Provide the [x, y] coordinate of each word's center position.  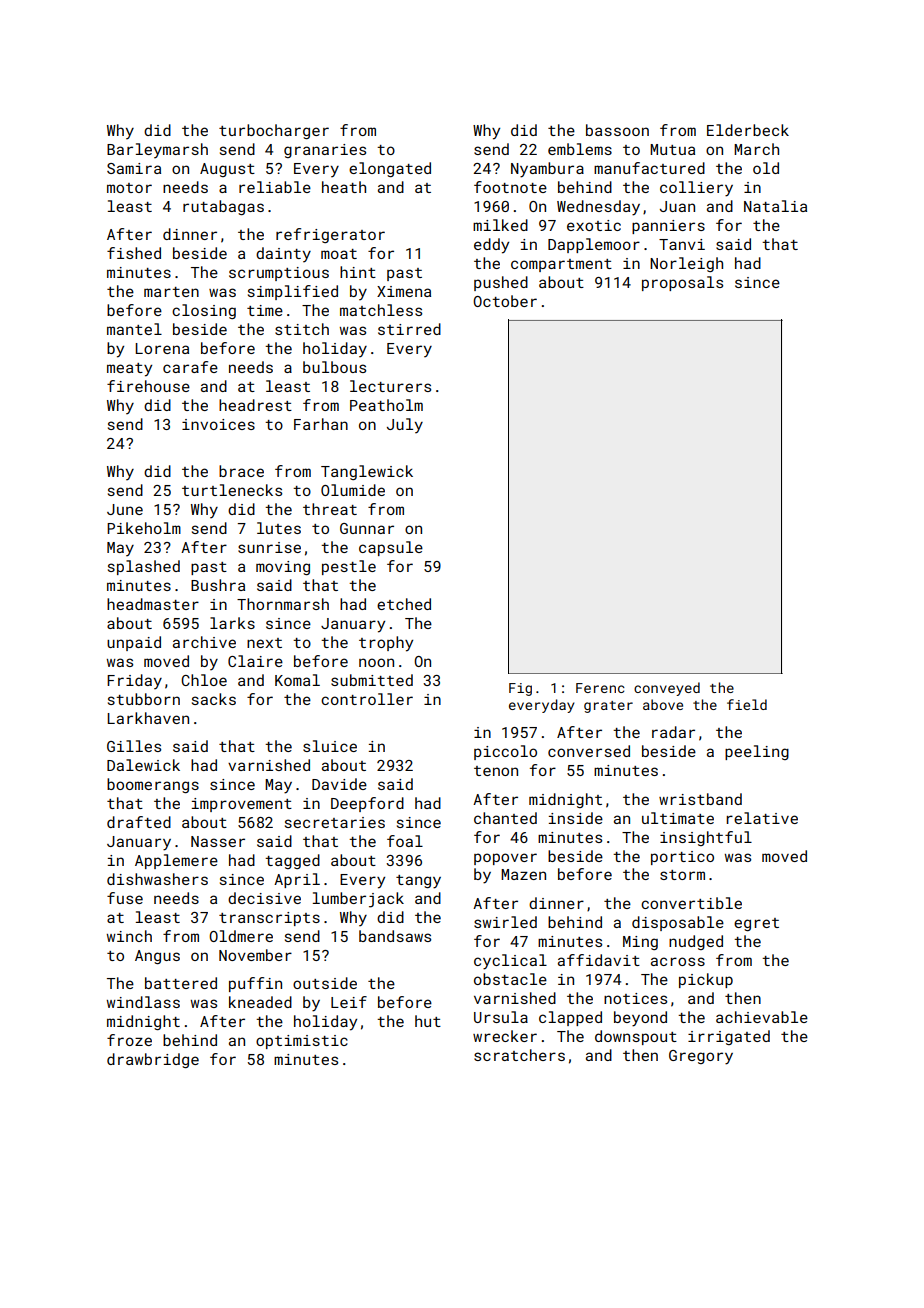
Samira [134, 168]
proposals [682, 283]
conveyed [667, 689]
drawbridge [153, 1060]
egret [756, 924]
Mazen [523, 874]
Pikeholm [144, 528]
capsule [391, 548]
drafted [139, 822]
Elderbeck [748, 130]
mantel [134, 329]
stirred [409, 329]
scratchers [519, 1055]
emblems [580, 149]
